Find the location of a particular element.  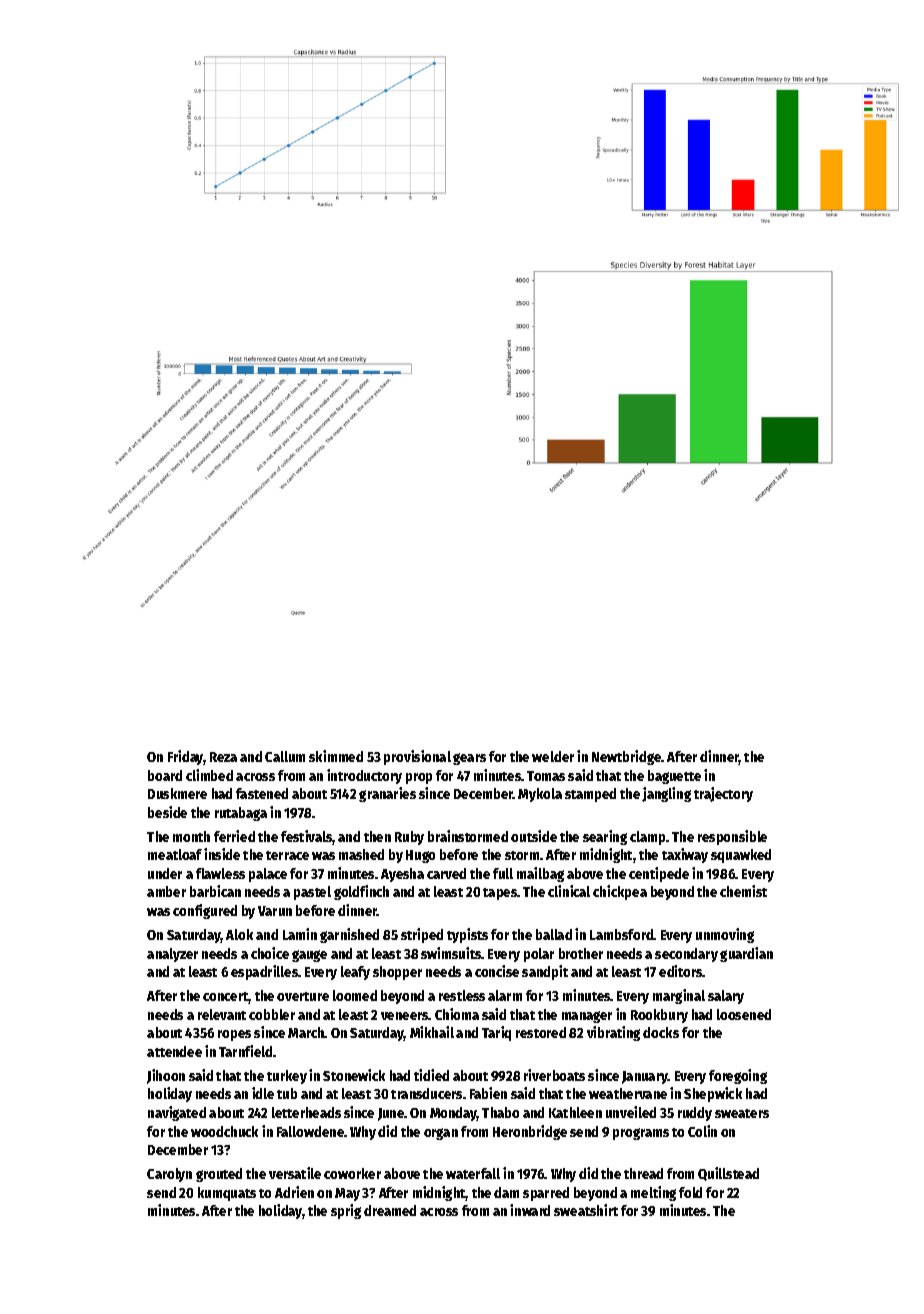

Duskmere is located at coordinates (177, 793).
